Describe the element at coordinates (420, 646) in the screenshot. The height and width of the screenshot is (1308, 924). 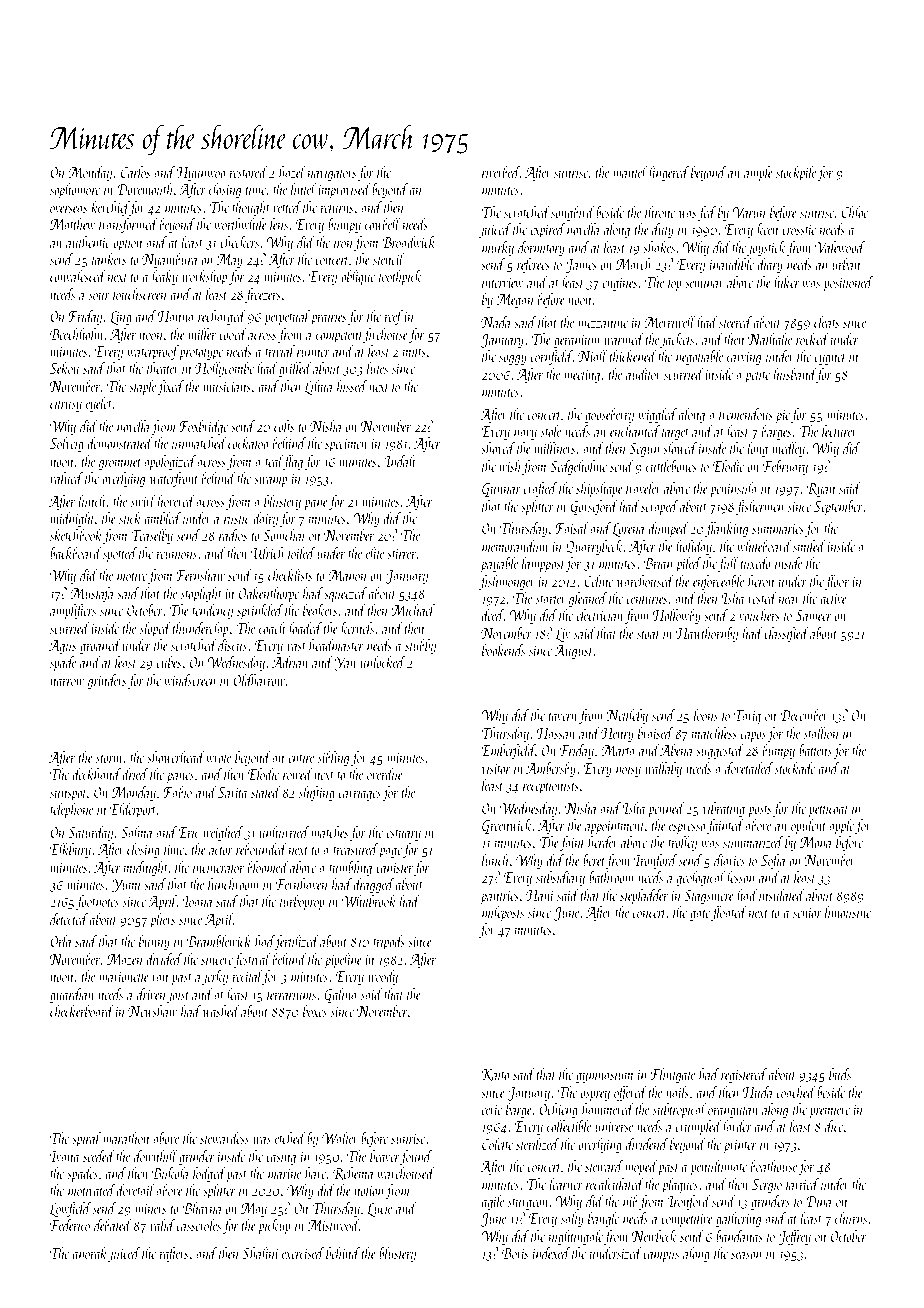
I see `stubby` at that location.
